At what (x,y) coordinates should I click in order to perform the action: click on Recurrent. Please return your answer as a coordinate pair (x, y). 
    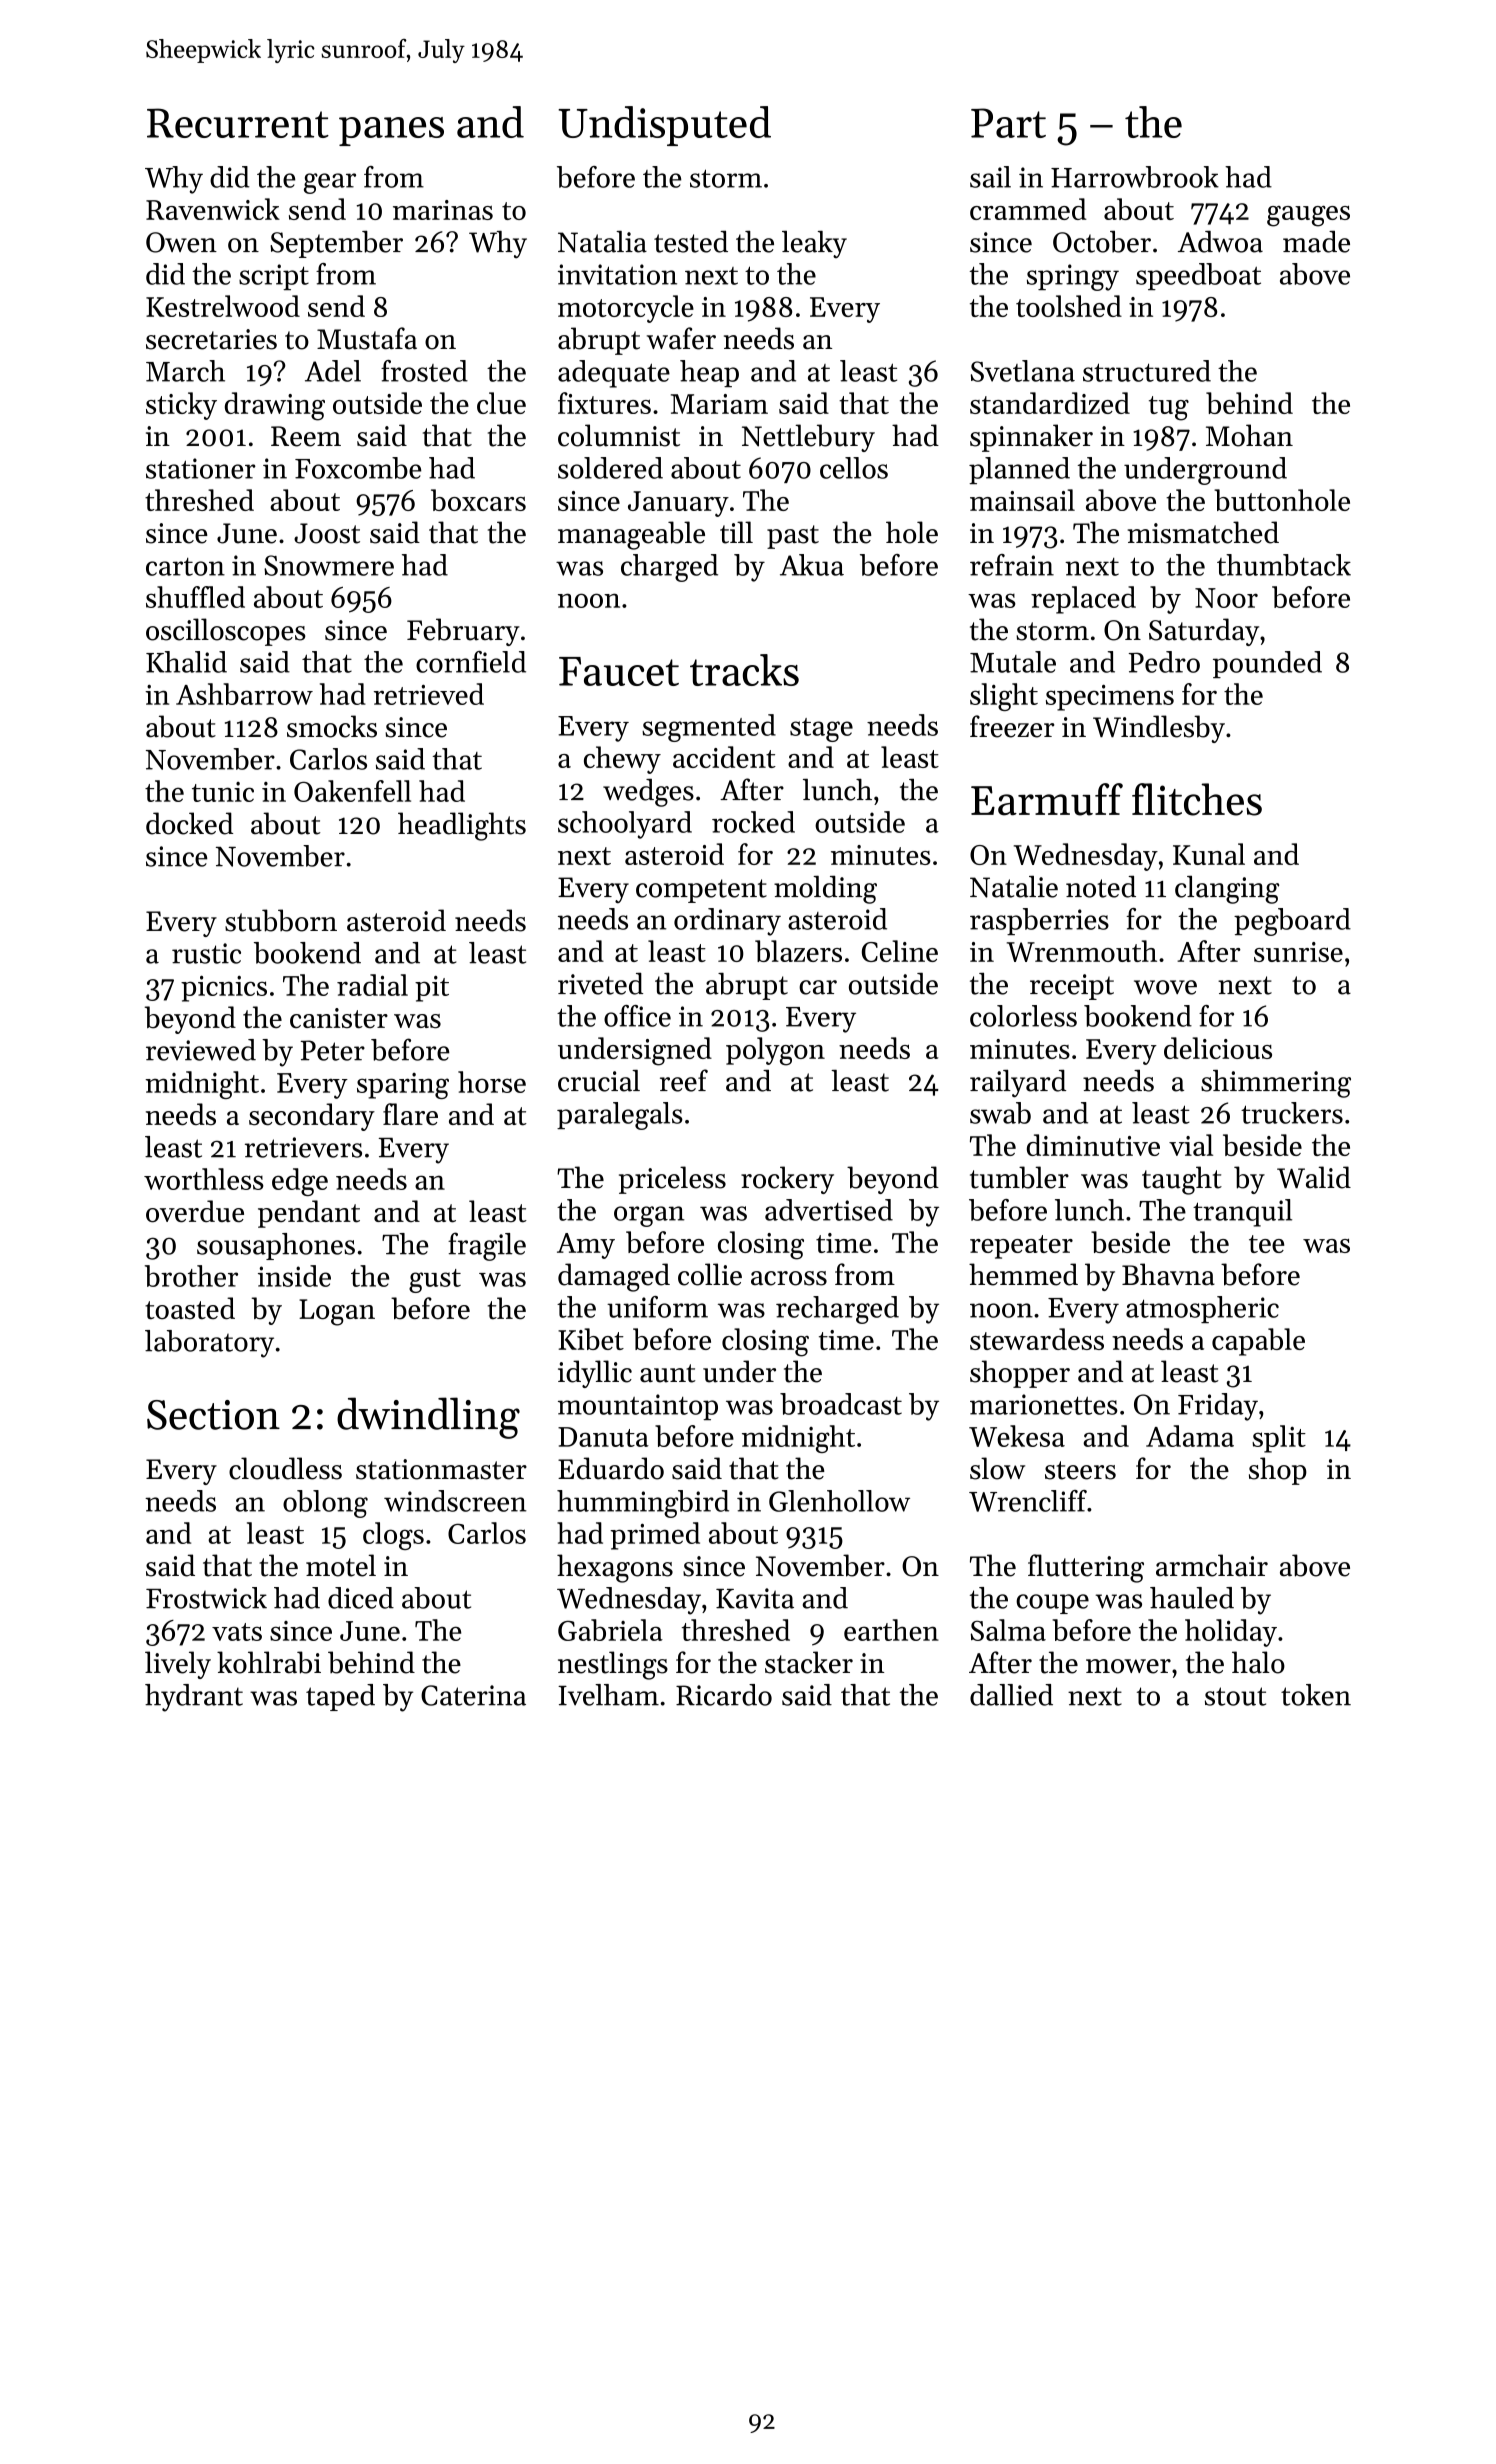
    Looking at the image, I should click on (238, 123).
